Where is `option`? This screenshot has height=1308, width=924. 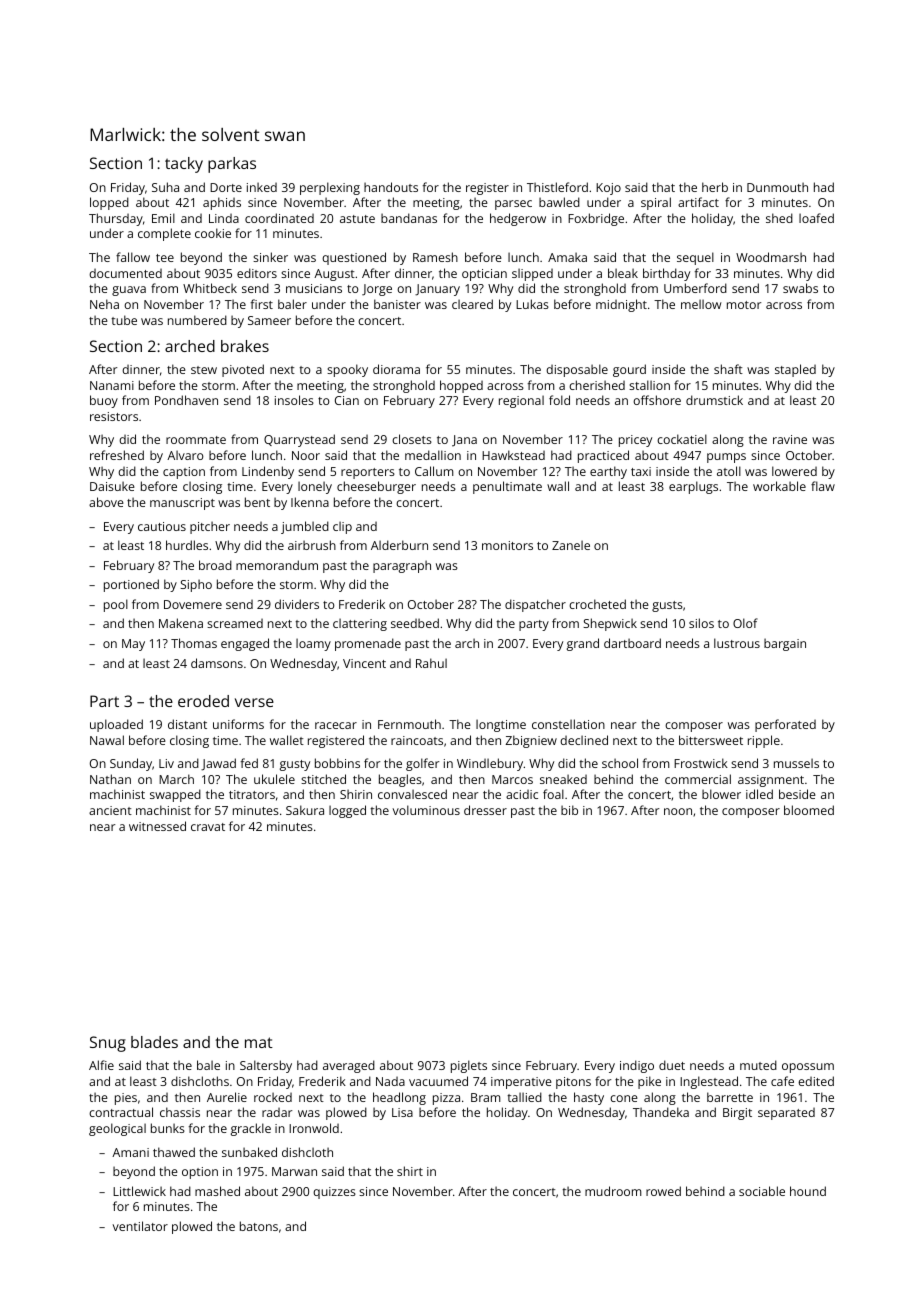 option is located at coordinates (200, 1173).
